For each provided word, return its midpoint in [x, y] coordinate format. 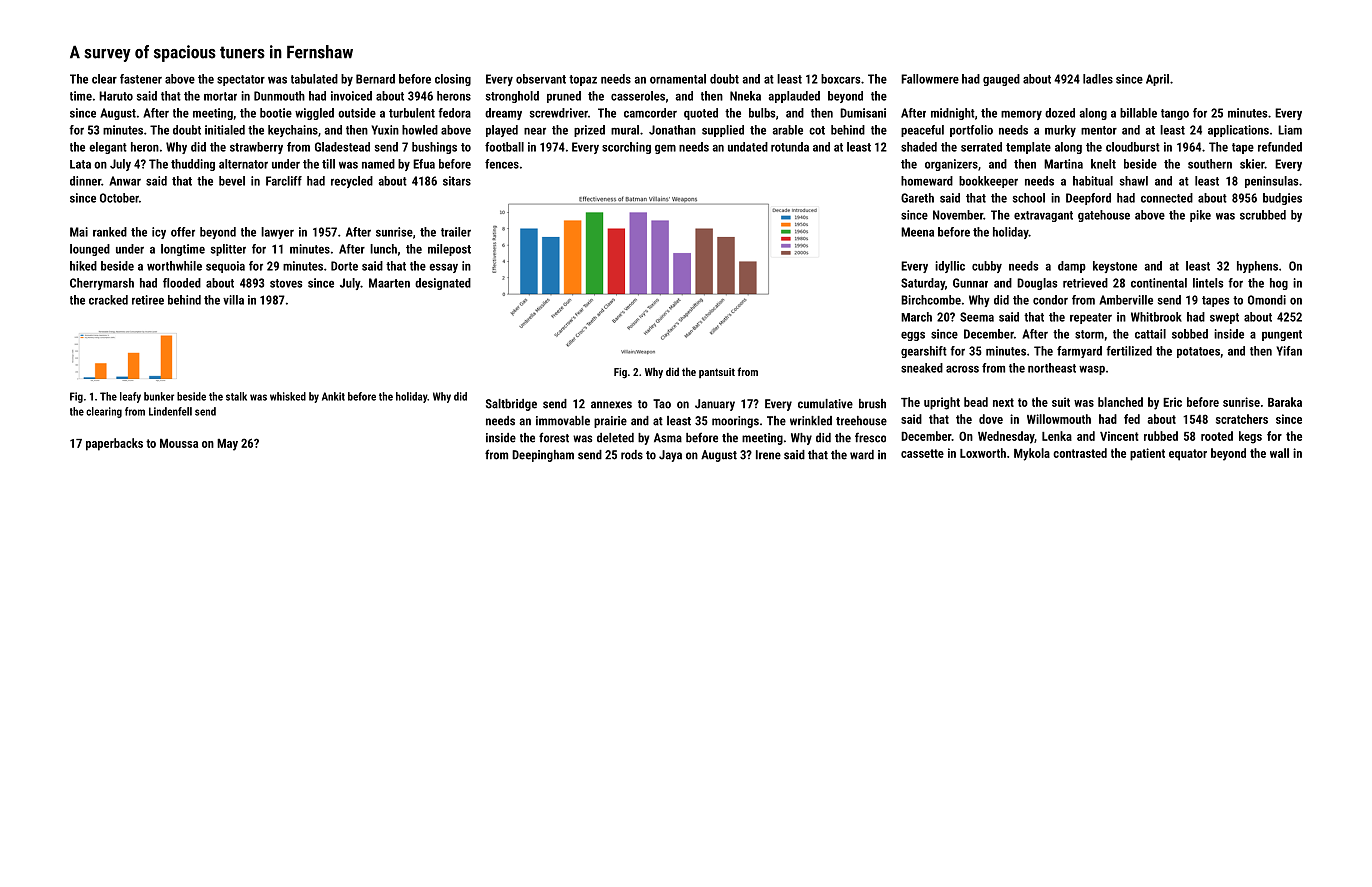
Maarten [389, 283]
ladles [1098, 79]
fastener [141, 79]
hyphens [1257, 267]
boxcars [840, 79]
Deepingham [543, 456]
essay [443, 268]
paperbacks [114, 444]
